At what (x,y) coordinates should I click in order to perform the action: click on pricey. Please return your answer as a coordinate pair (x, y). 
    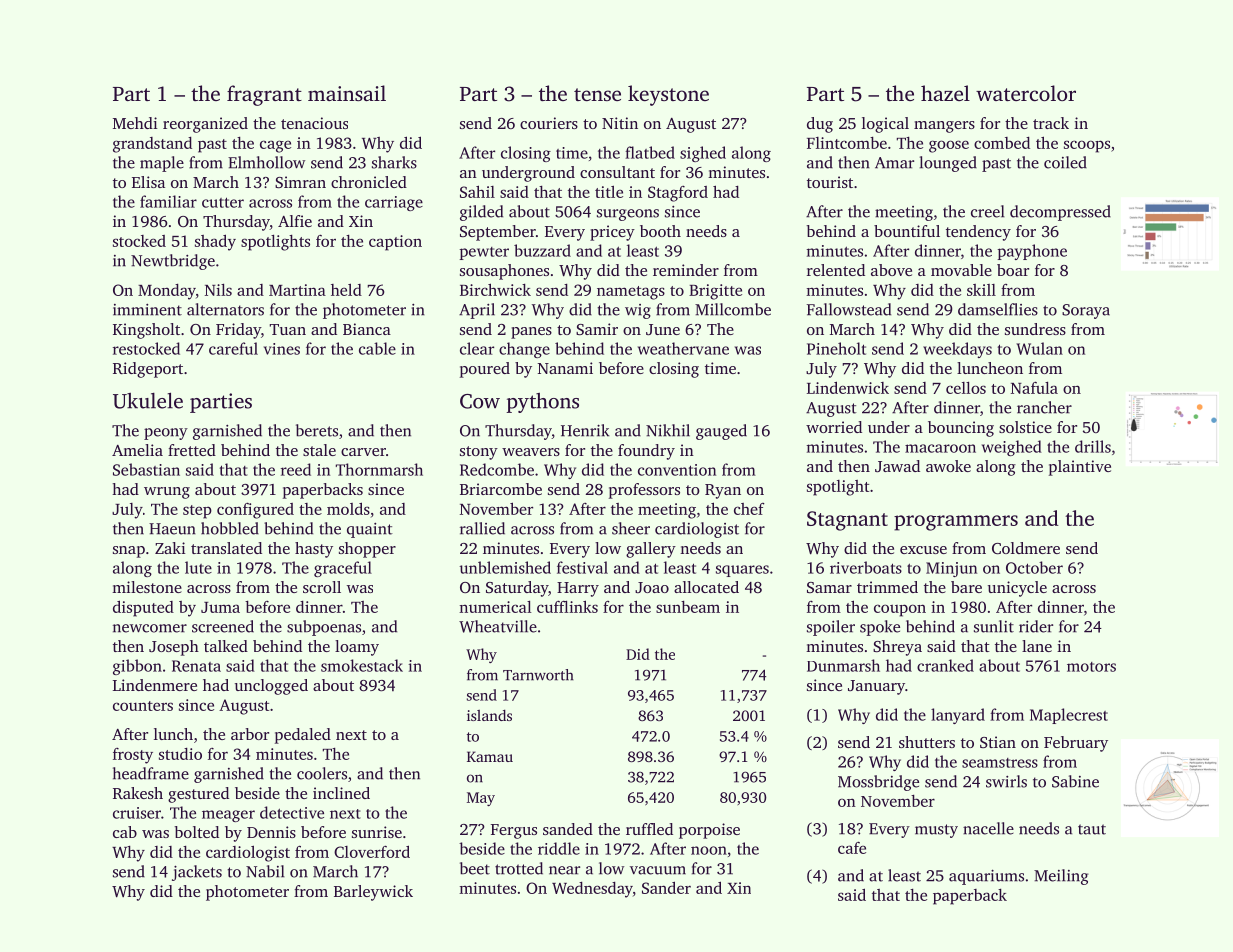
    Looking at the image, I should click on (612, 233).
